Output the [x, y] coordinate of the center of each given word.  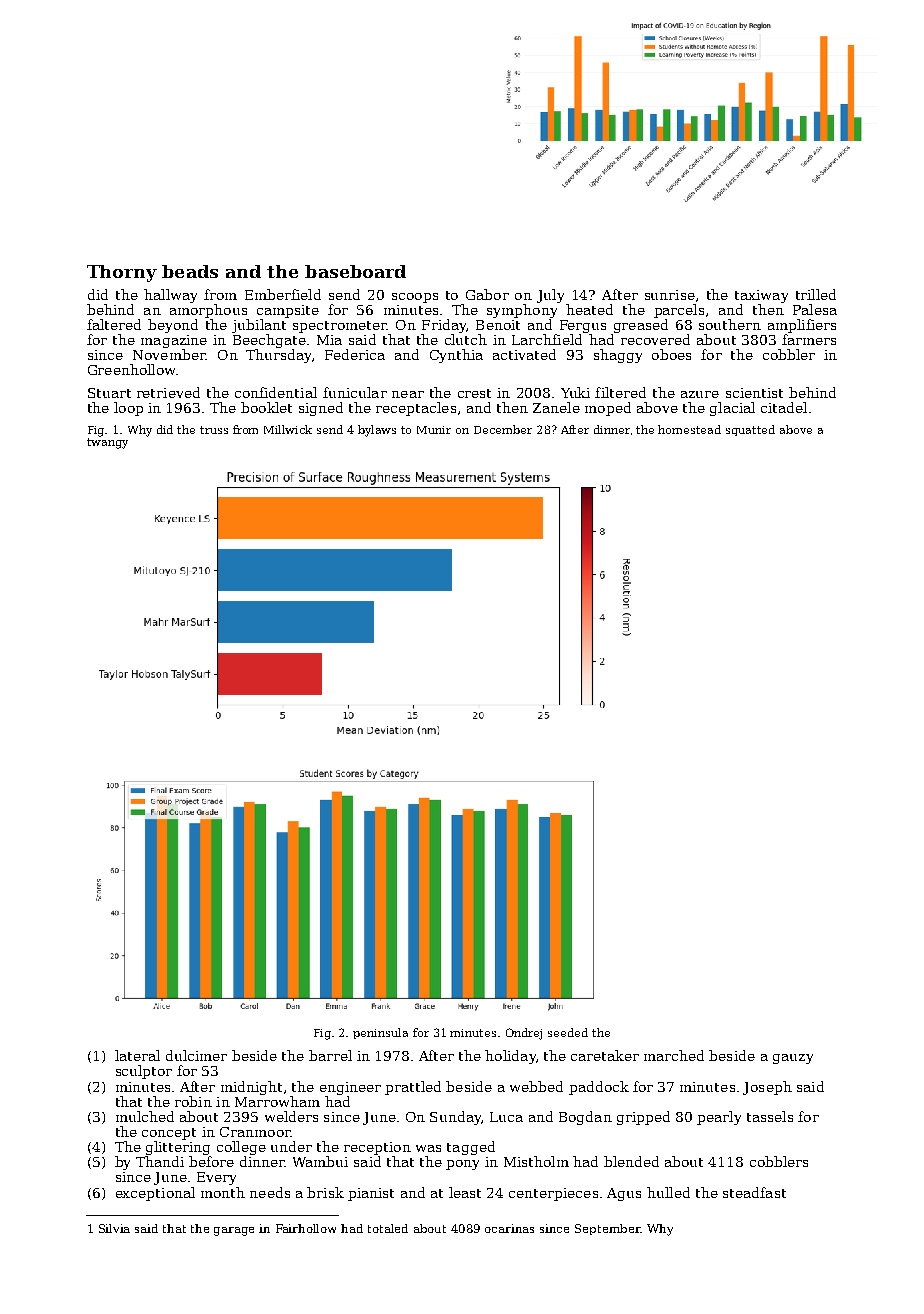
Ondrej [524, 1034]
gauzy [793, 1059]
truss [214, 430]
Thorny [122, 273]
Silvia [114, 1228]
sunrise [670, 295]
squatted [750, 430]
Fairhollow [306, 1228]
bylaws [377, 431]
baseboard [355, 271]
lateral [137, 1055]
